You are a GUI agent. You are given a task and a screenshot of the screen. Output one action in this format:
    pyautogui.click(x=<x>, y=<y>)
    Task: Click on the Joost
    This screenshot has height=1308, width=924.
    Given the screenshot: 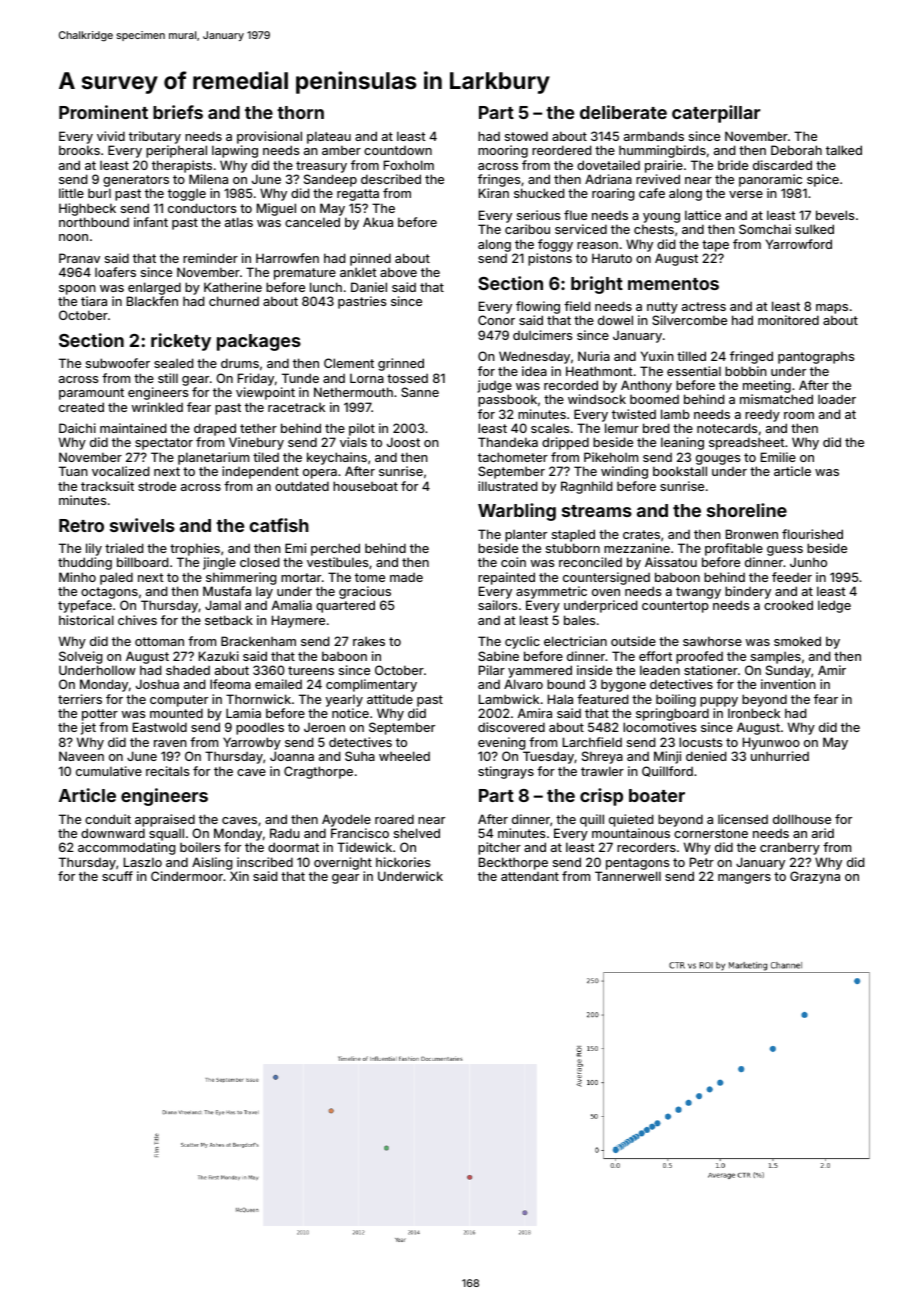 What is the action you would take?
    pyautogui.click(x=403, y=442)
